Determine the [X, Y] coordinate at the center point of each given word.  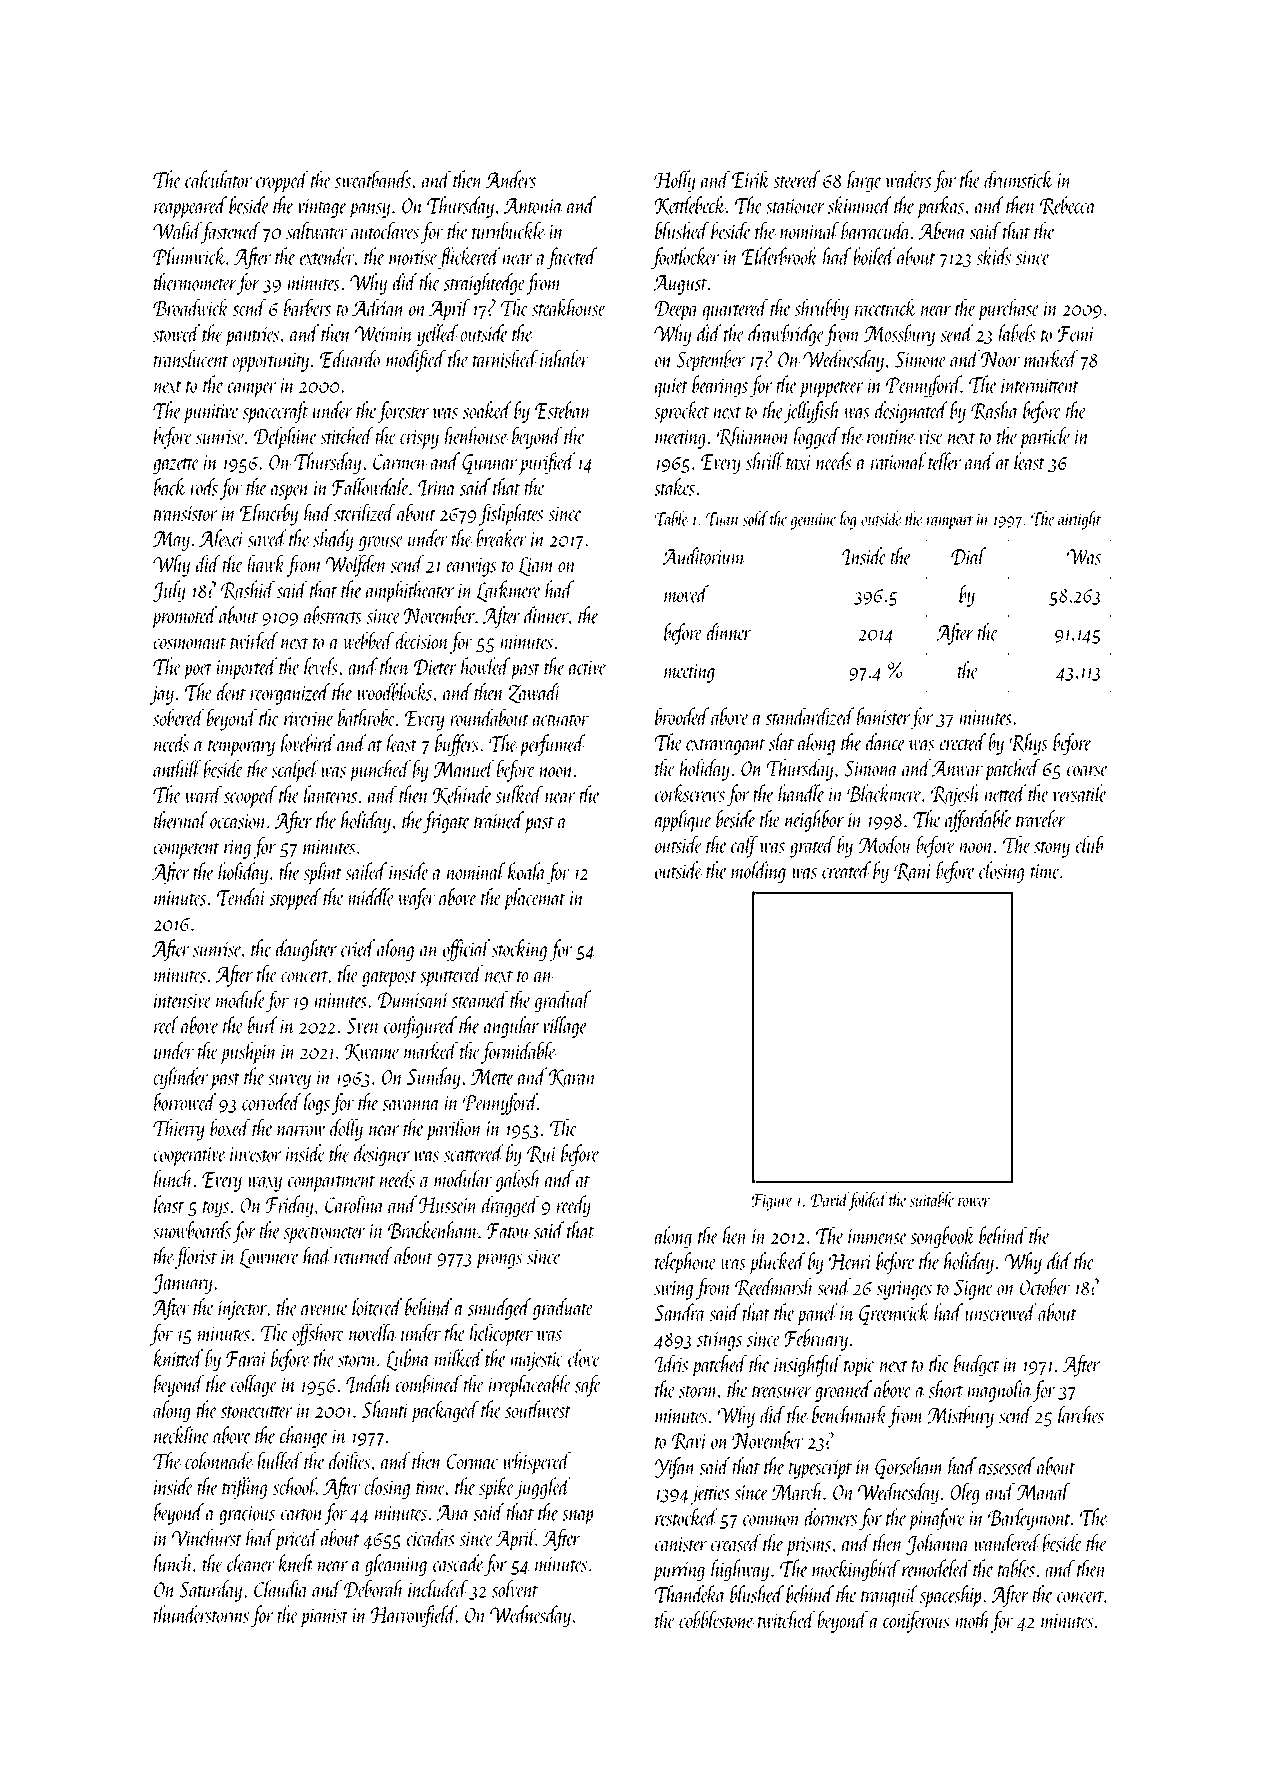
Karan [573, 1078]
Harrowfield [413, 1616]
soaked [487, 410]
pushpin [249, 1053]
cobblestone [716, 1620]
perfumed [552, 745]
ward [203, 794]
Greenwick [895, 1314]
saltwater [317, 231]
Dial [968, 556]
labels [1017, 333]
